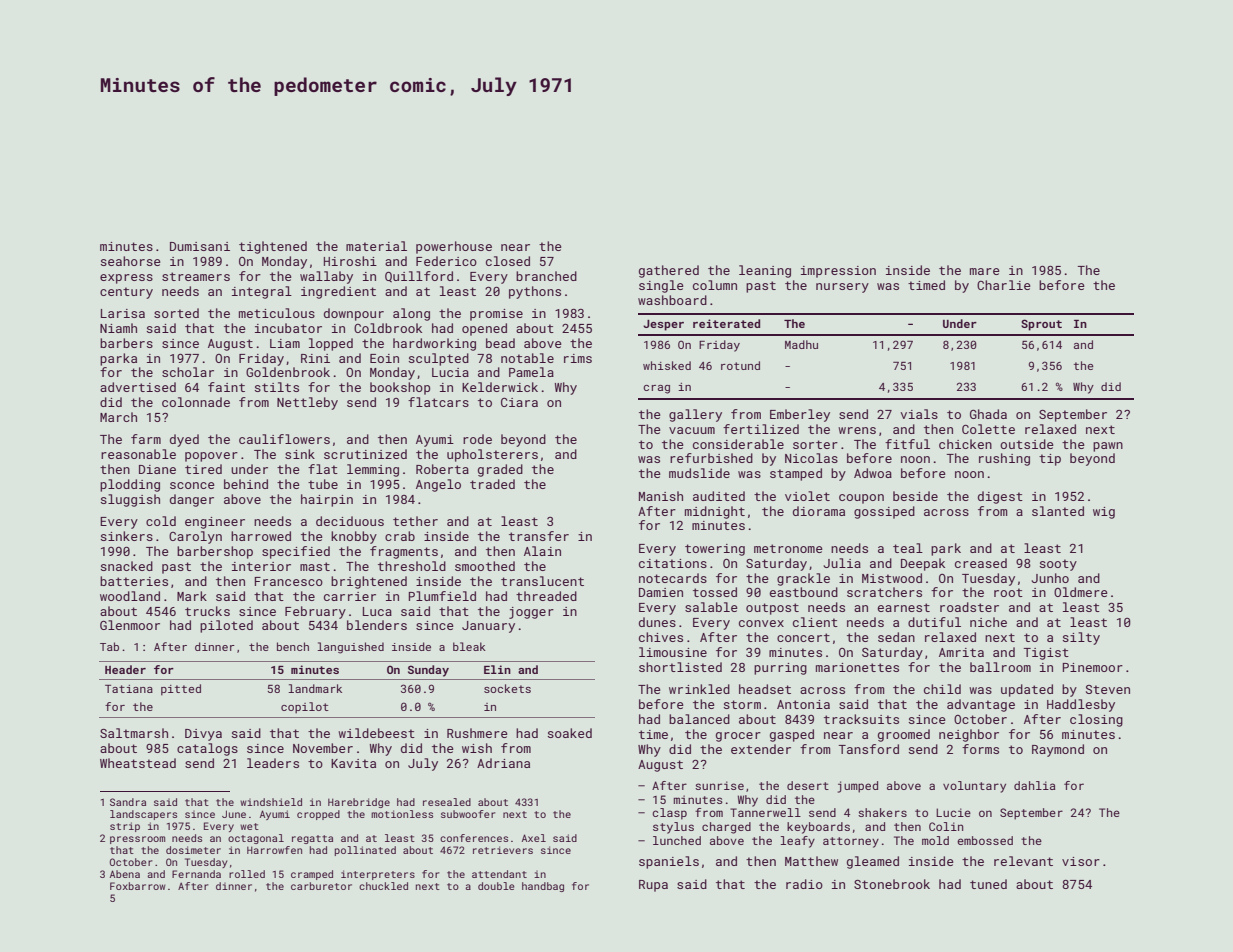 The width and height of the screenshot is (1233, 952). Describe the element at coordinates (277, 313) in the screenshot. I see `meticulous` at that location.
